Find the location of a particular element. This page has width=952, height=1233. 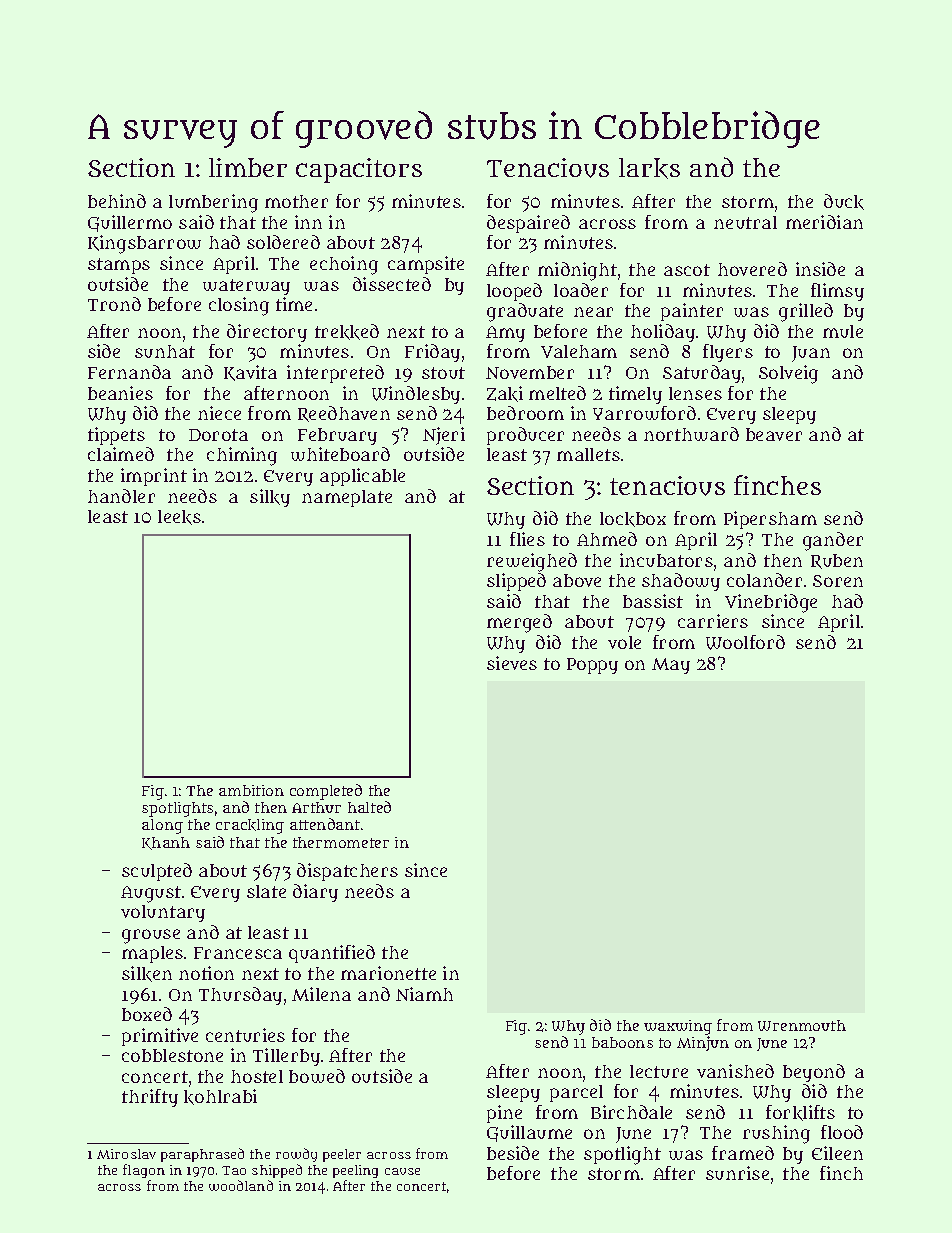

Guillermo is located at coordinates (130, 223).
